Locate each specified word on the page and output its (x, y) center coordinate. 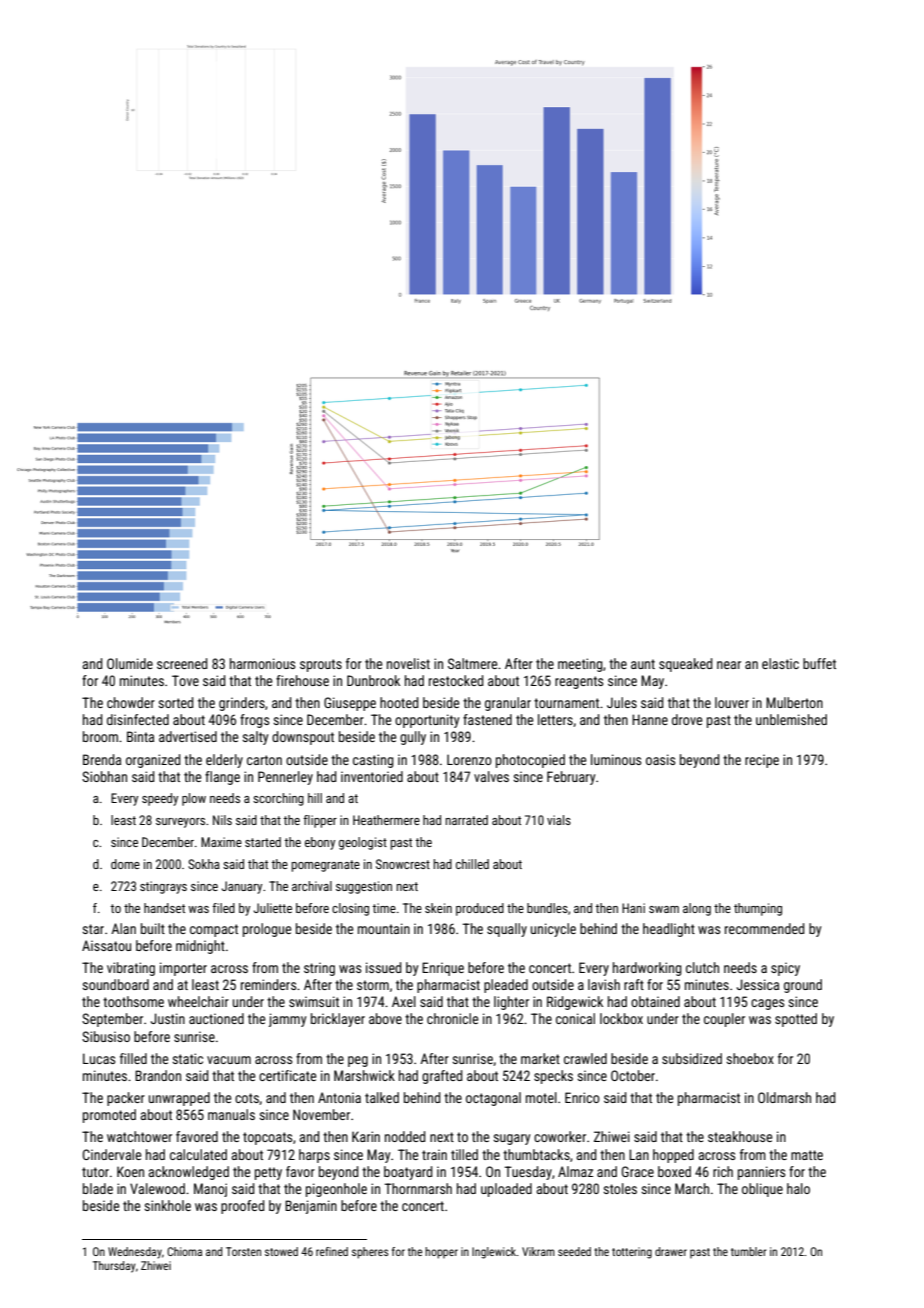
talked (382, 1097)
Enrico (582, 1097)
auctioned (216, 1018)
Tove (185, 680)
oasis (660, 759)
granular (508, 704)
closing (350, 909)
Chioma (184, 1251)
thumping (758, 909)
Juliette (273, 908)
